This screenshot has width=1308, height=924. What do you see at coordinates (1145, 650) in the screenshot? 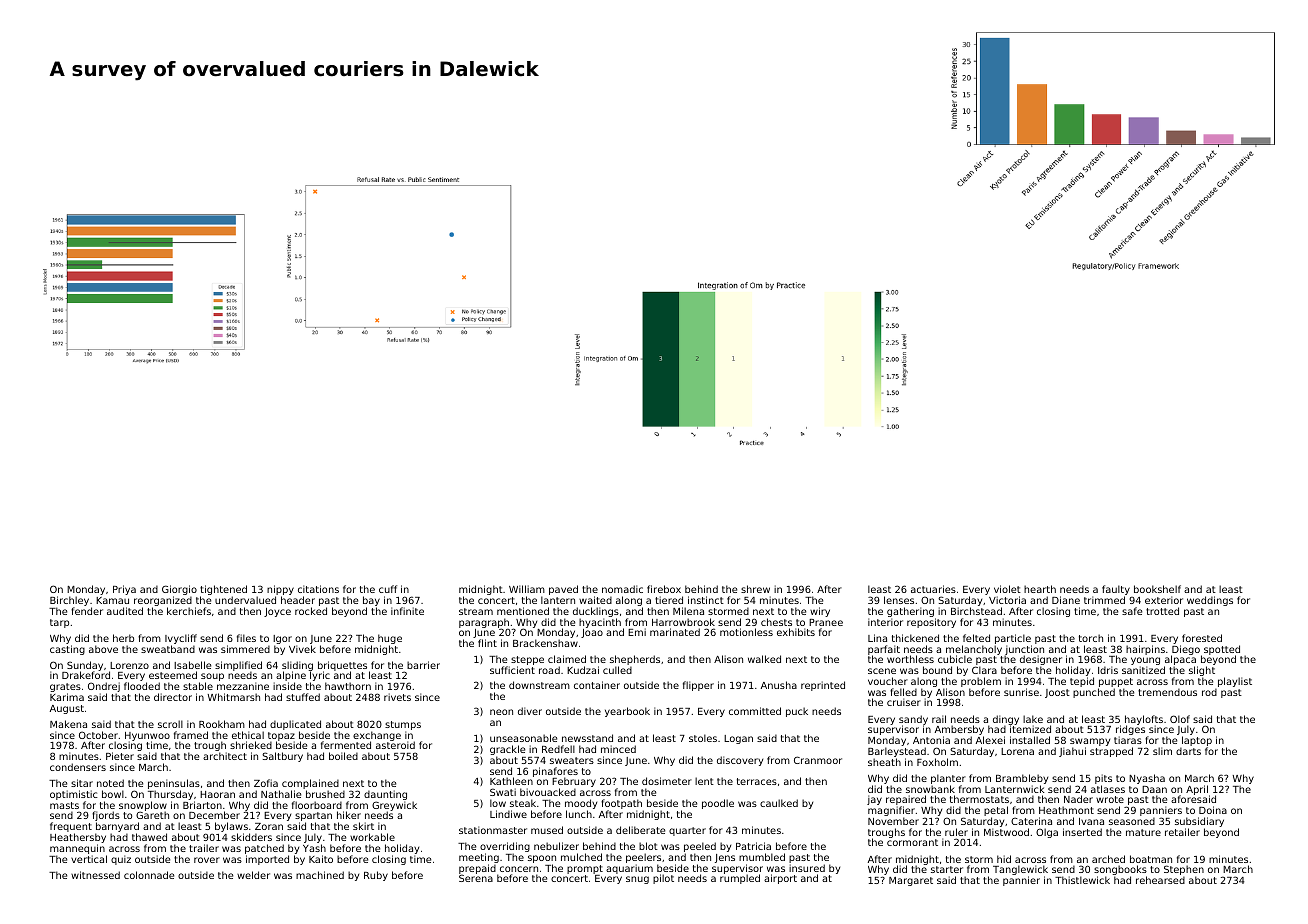
I see `hairpins` at bounding box center [1145, 650].
